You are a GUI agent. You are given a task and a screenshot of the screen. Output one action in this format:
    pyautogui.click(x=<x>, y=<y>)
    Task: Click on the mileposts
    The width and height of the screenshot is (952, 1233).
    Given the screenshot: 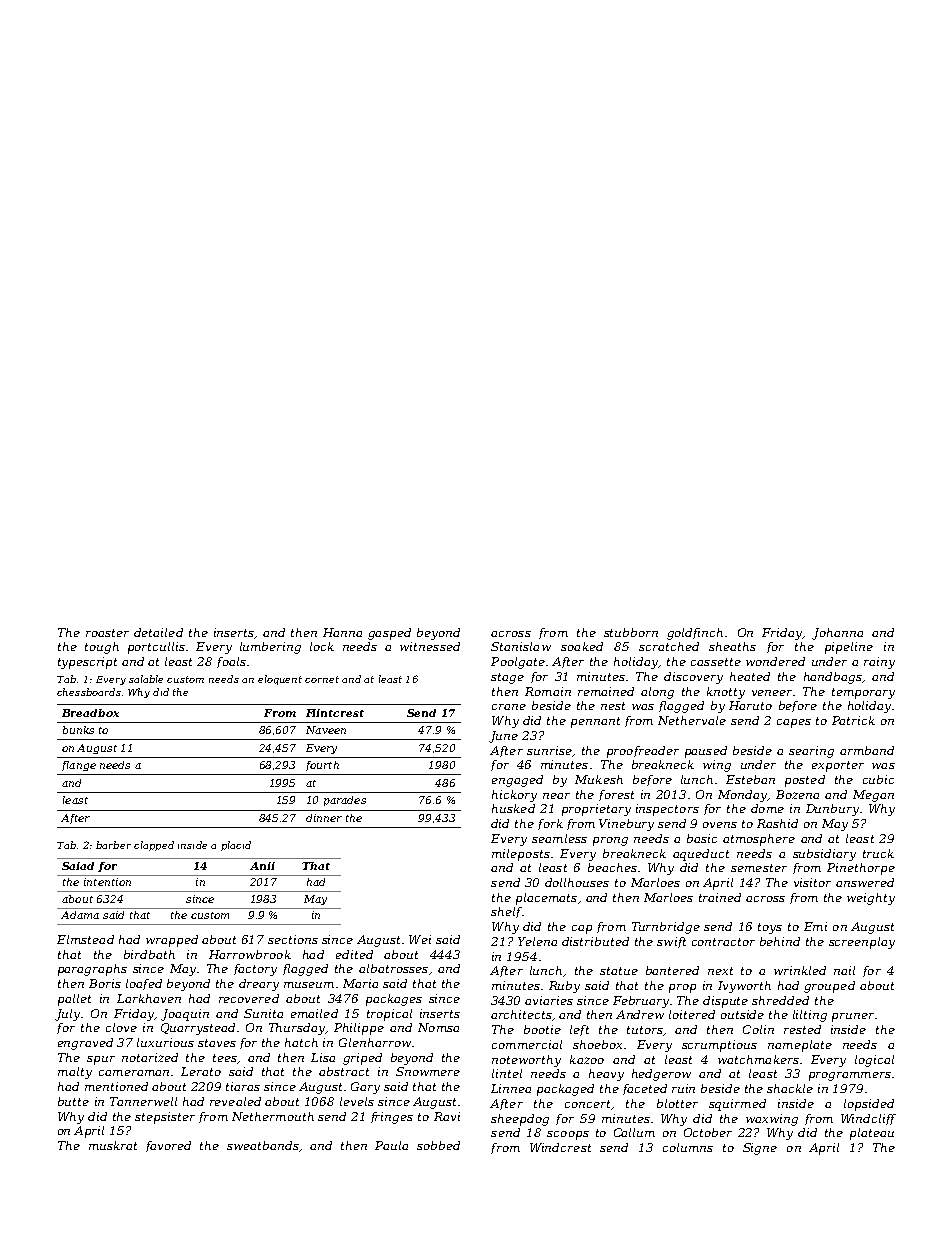 What is the action you would take?
    pyautogui.click(x=521, y=855)
